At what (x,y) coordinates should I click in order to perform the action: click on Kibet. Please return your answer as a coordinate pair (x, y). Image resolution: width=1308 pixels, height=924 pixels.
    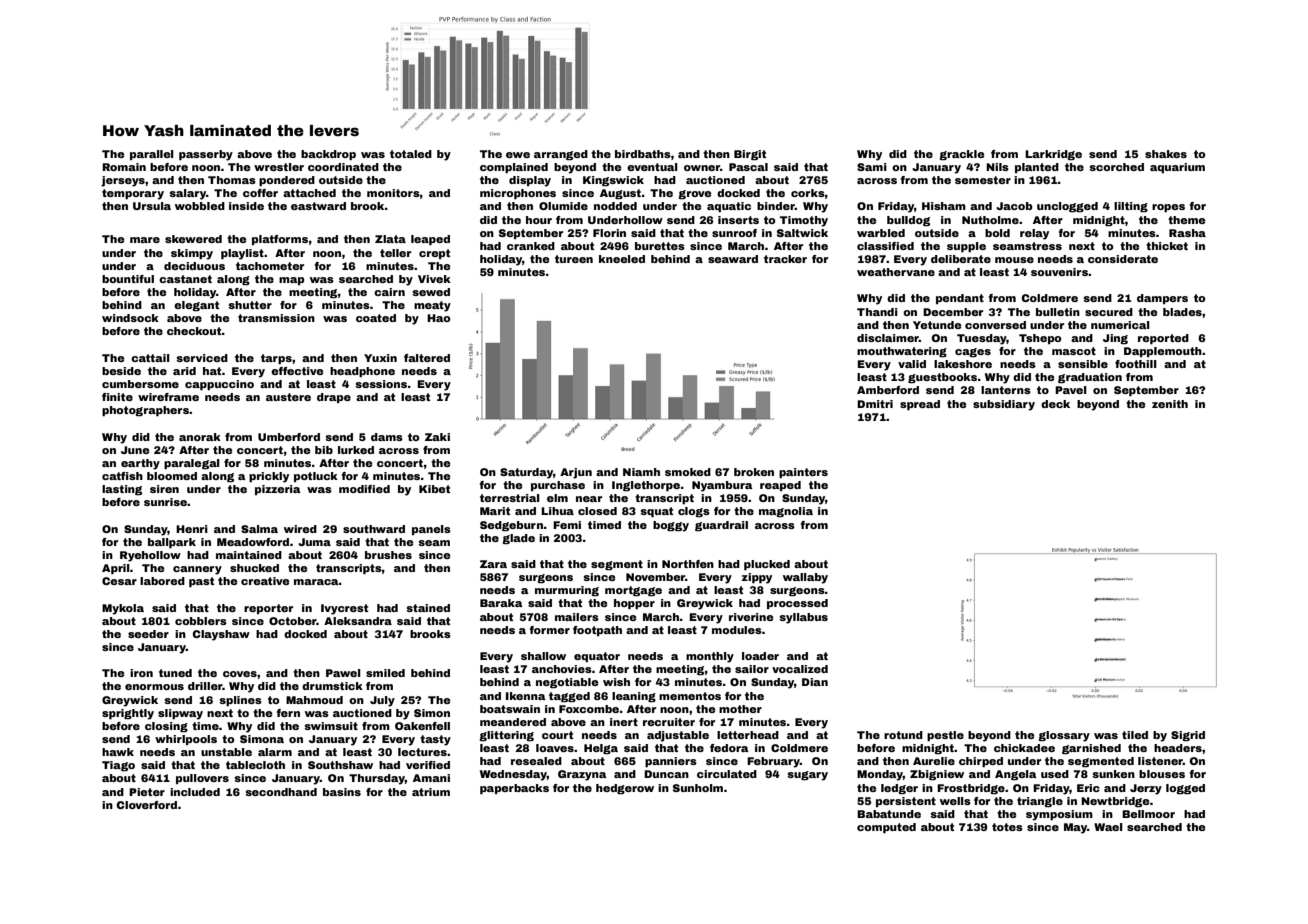
    Looking at the image, I should click on (434, 489).
